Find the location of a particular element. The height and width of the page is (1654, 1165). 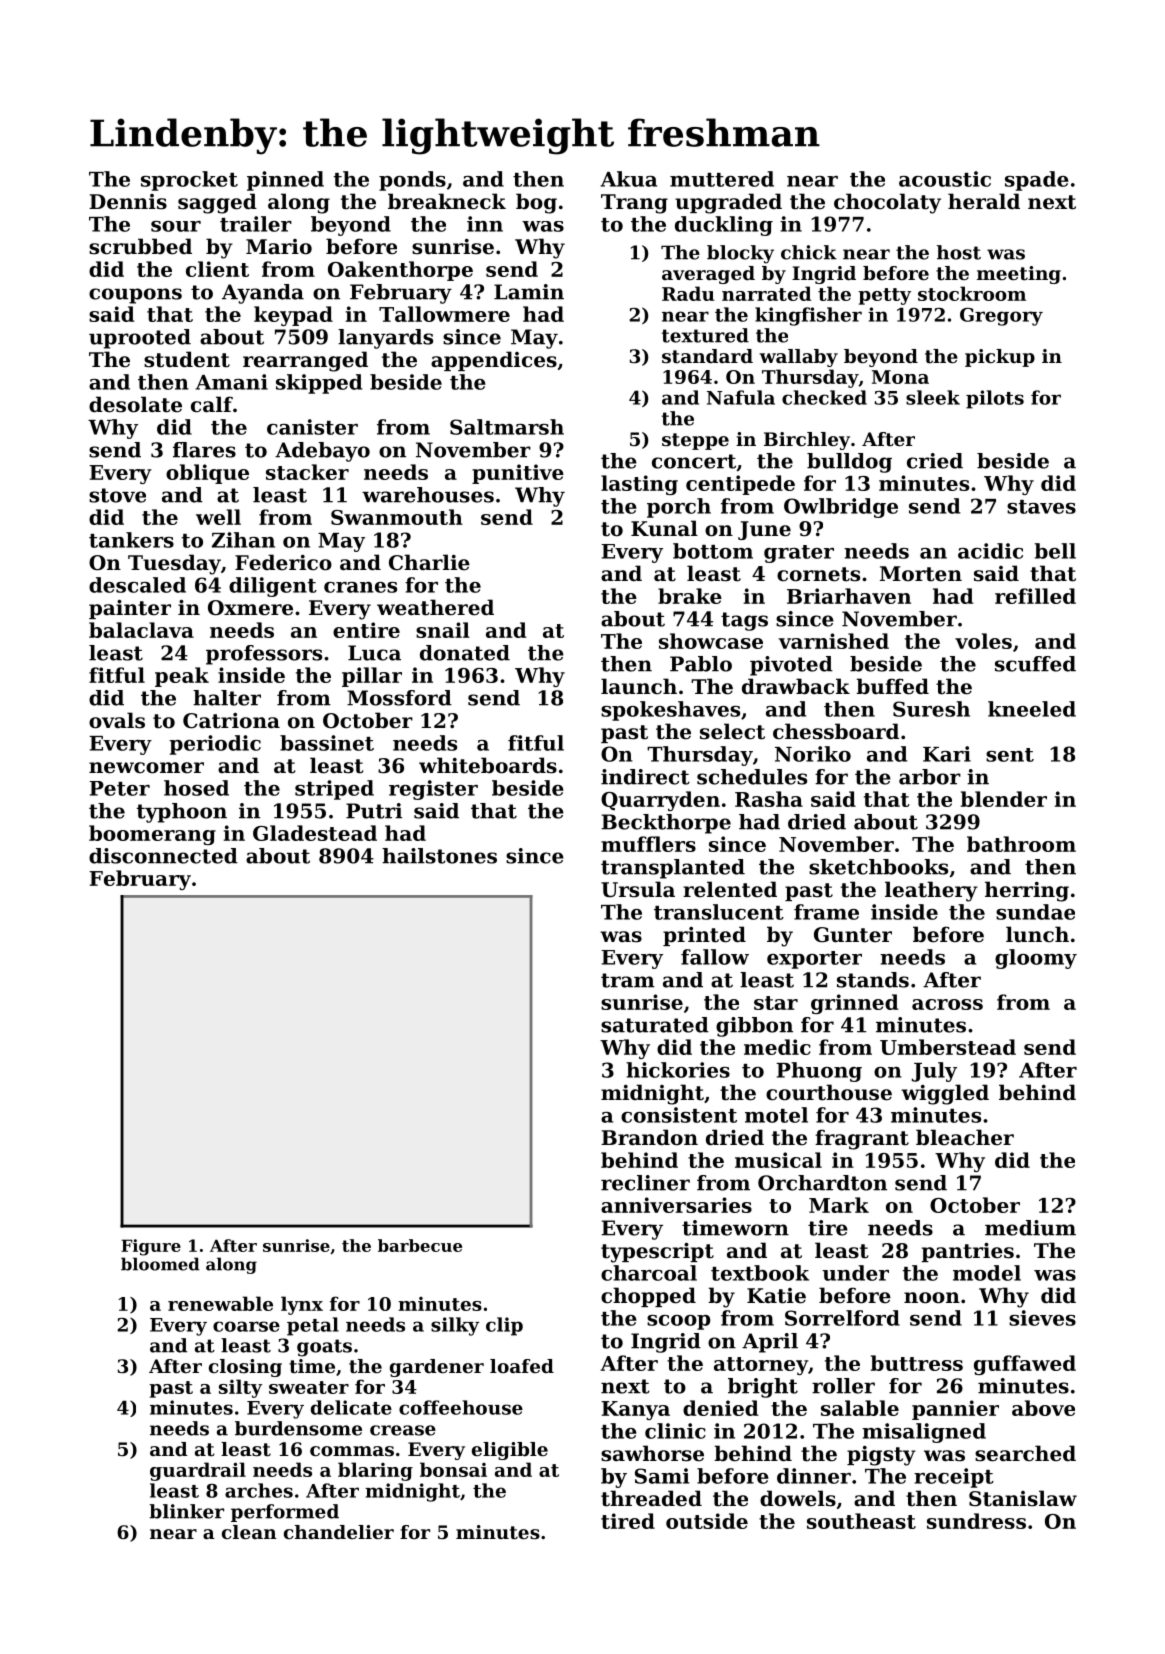

spade is located at coordinates (1037, 181).
